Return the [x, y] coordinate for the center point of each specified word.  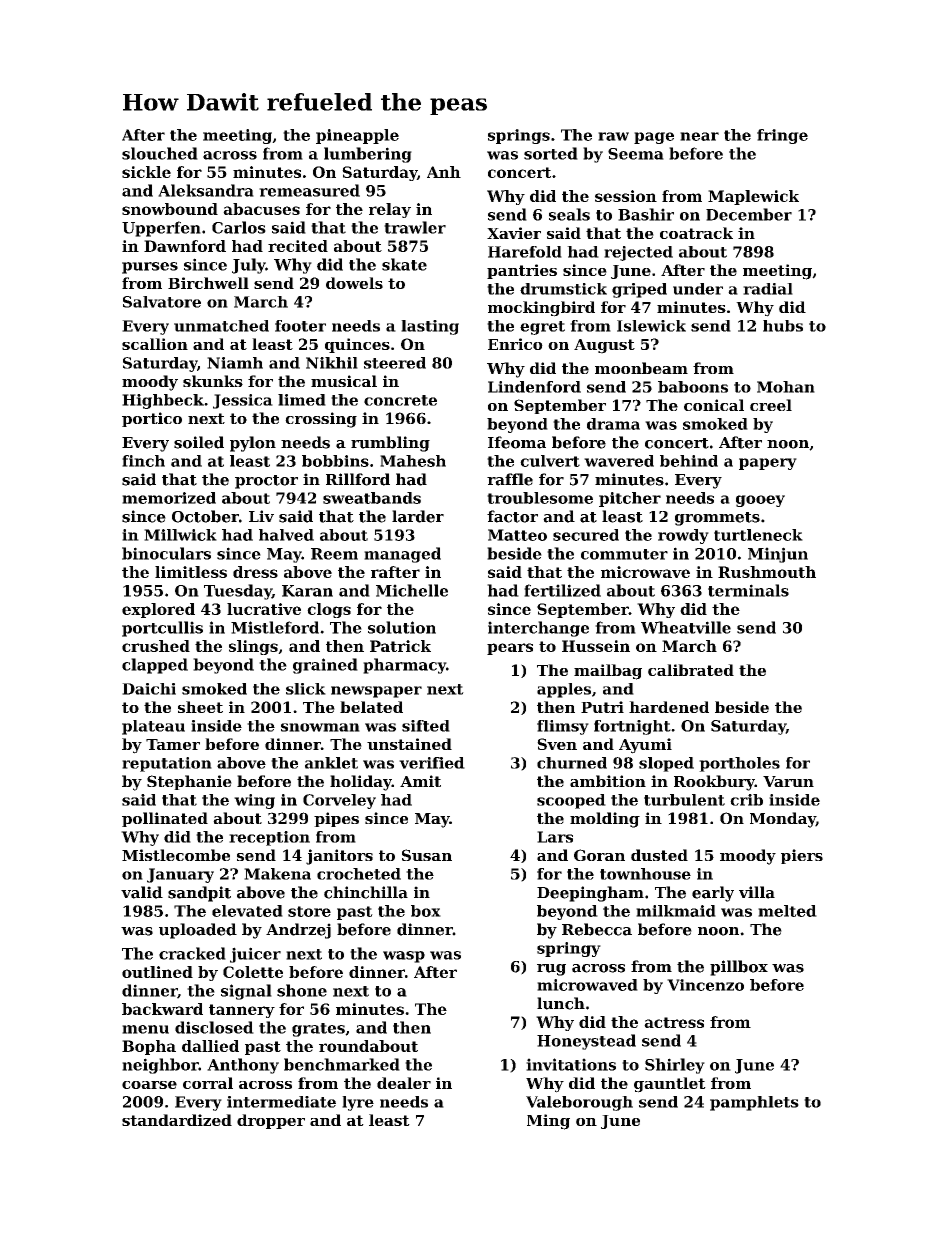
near [699, 136]
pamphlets [754, 1103]
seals [569, 214]
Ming [548, 1122]
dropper [271, 1121]
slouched [160, 153]
